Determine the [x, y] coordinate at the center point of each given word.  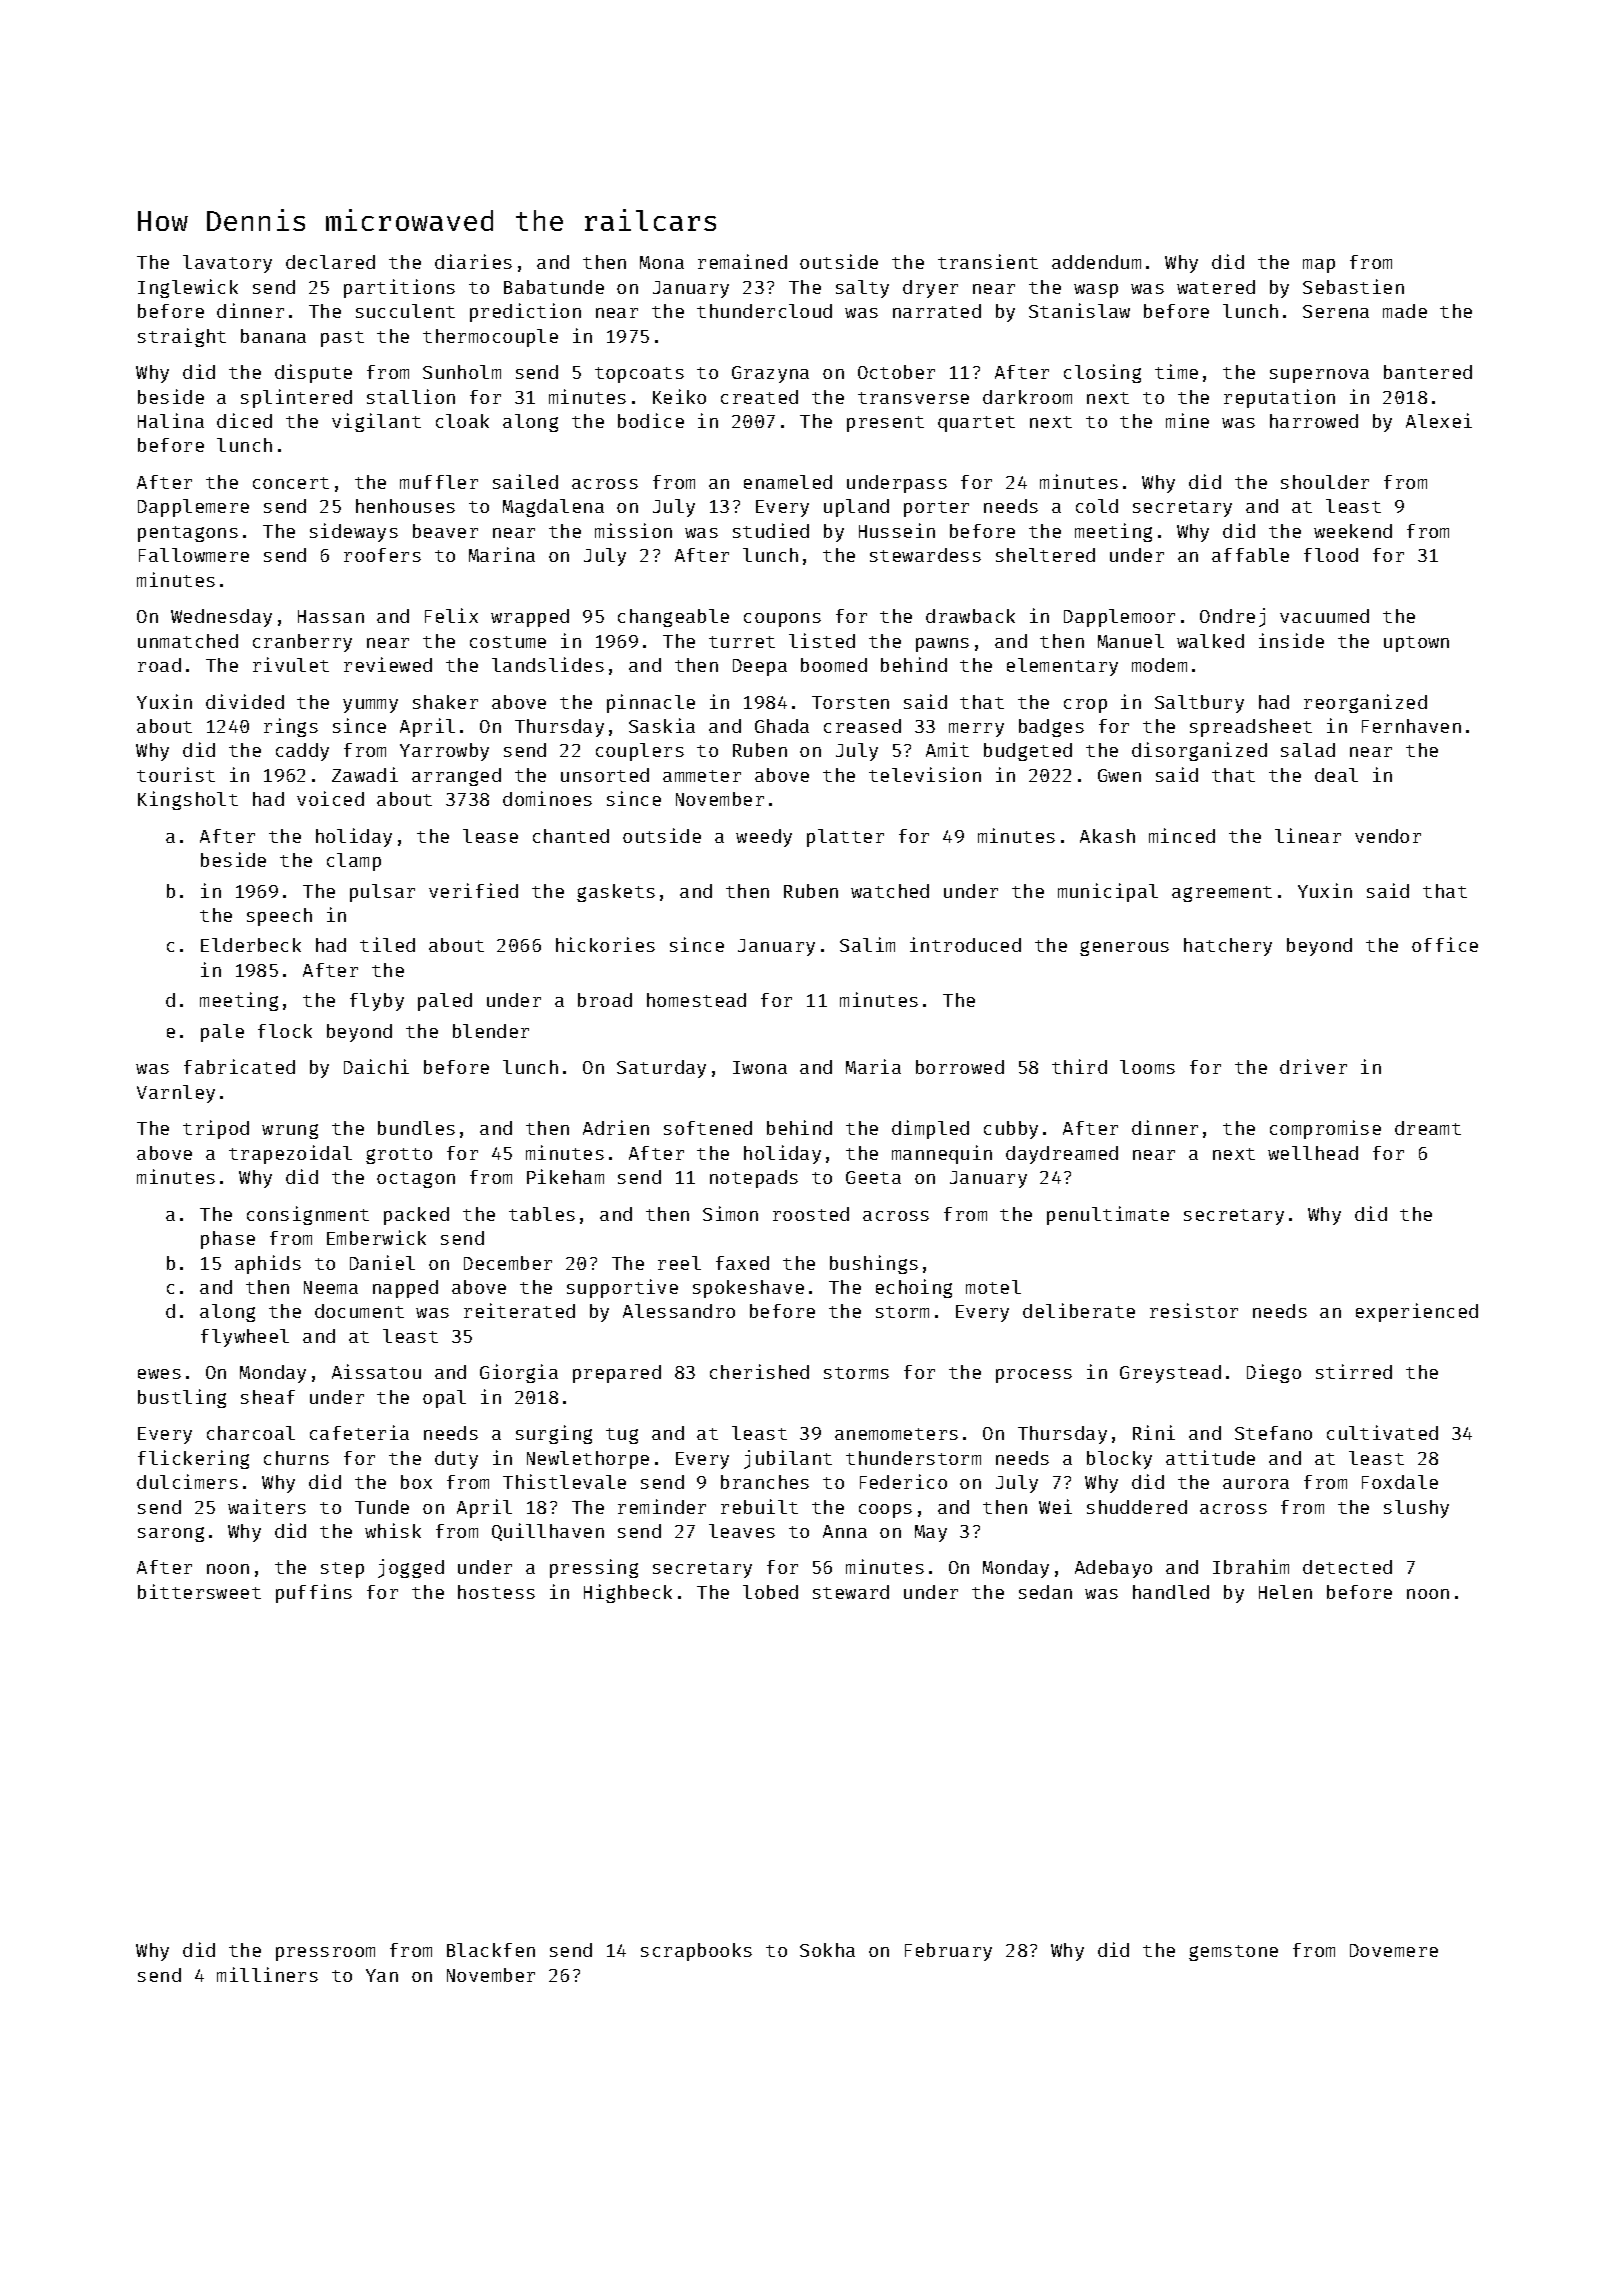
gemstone [1233, 1953]
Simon [730, 1213]
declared [330, 262]
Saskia [662, 725]
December [508, 1263]
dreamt [1428, 1128]
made [1405, 311]
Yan [382, 1975]
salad [1308, 750]
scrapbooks [696, 1952]
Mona [662, 262]
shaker [445, 702]
